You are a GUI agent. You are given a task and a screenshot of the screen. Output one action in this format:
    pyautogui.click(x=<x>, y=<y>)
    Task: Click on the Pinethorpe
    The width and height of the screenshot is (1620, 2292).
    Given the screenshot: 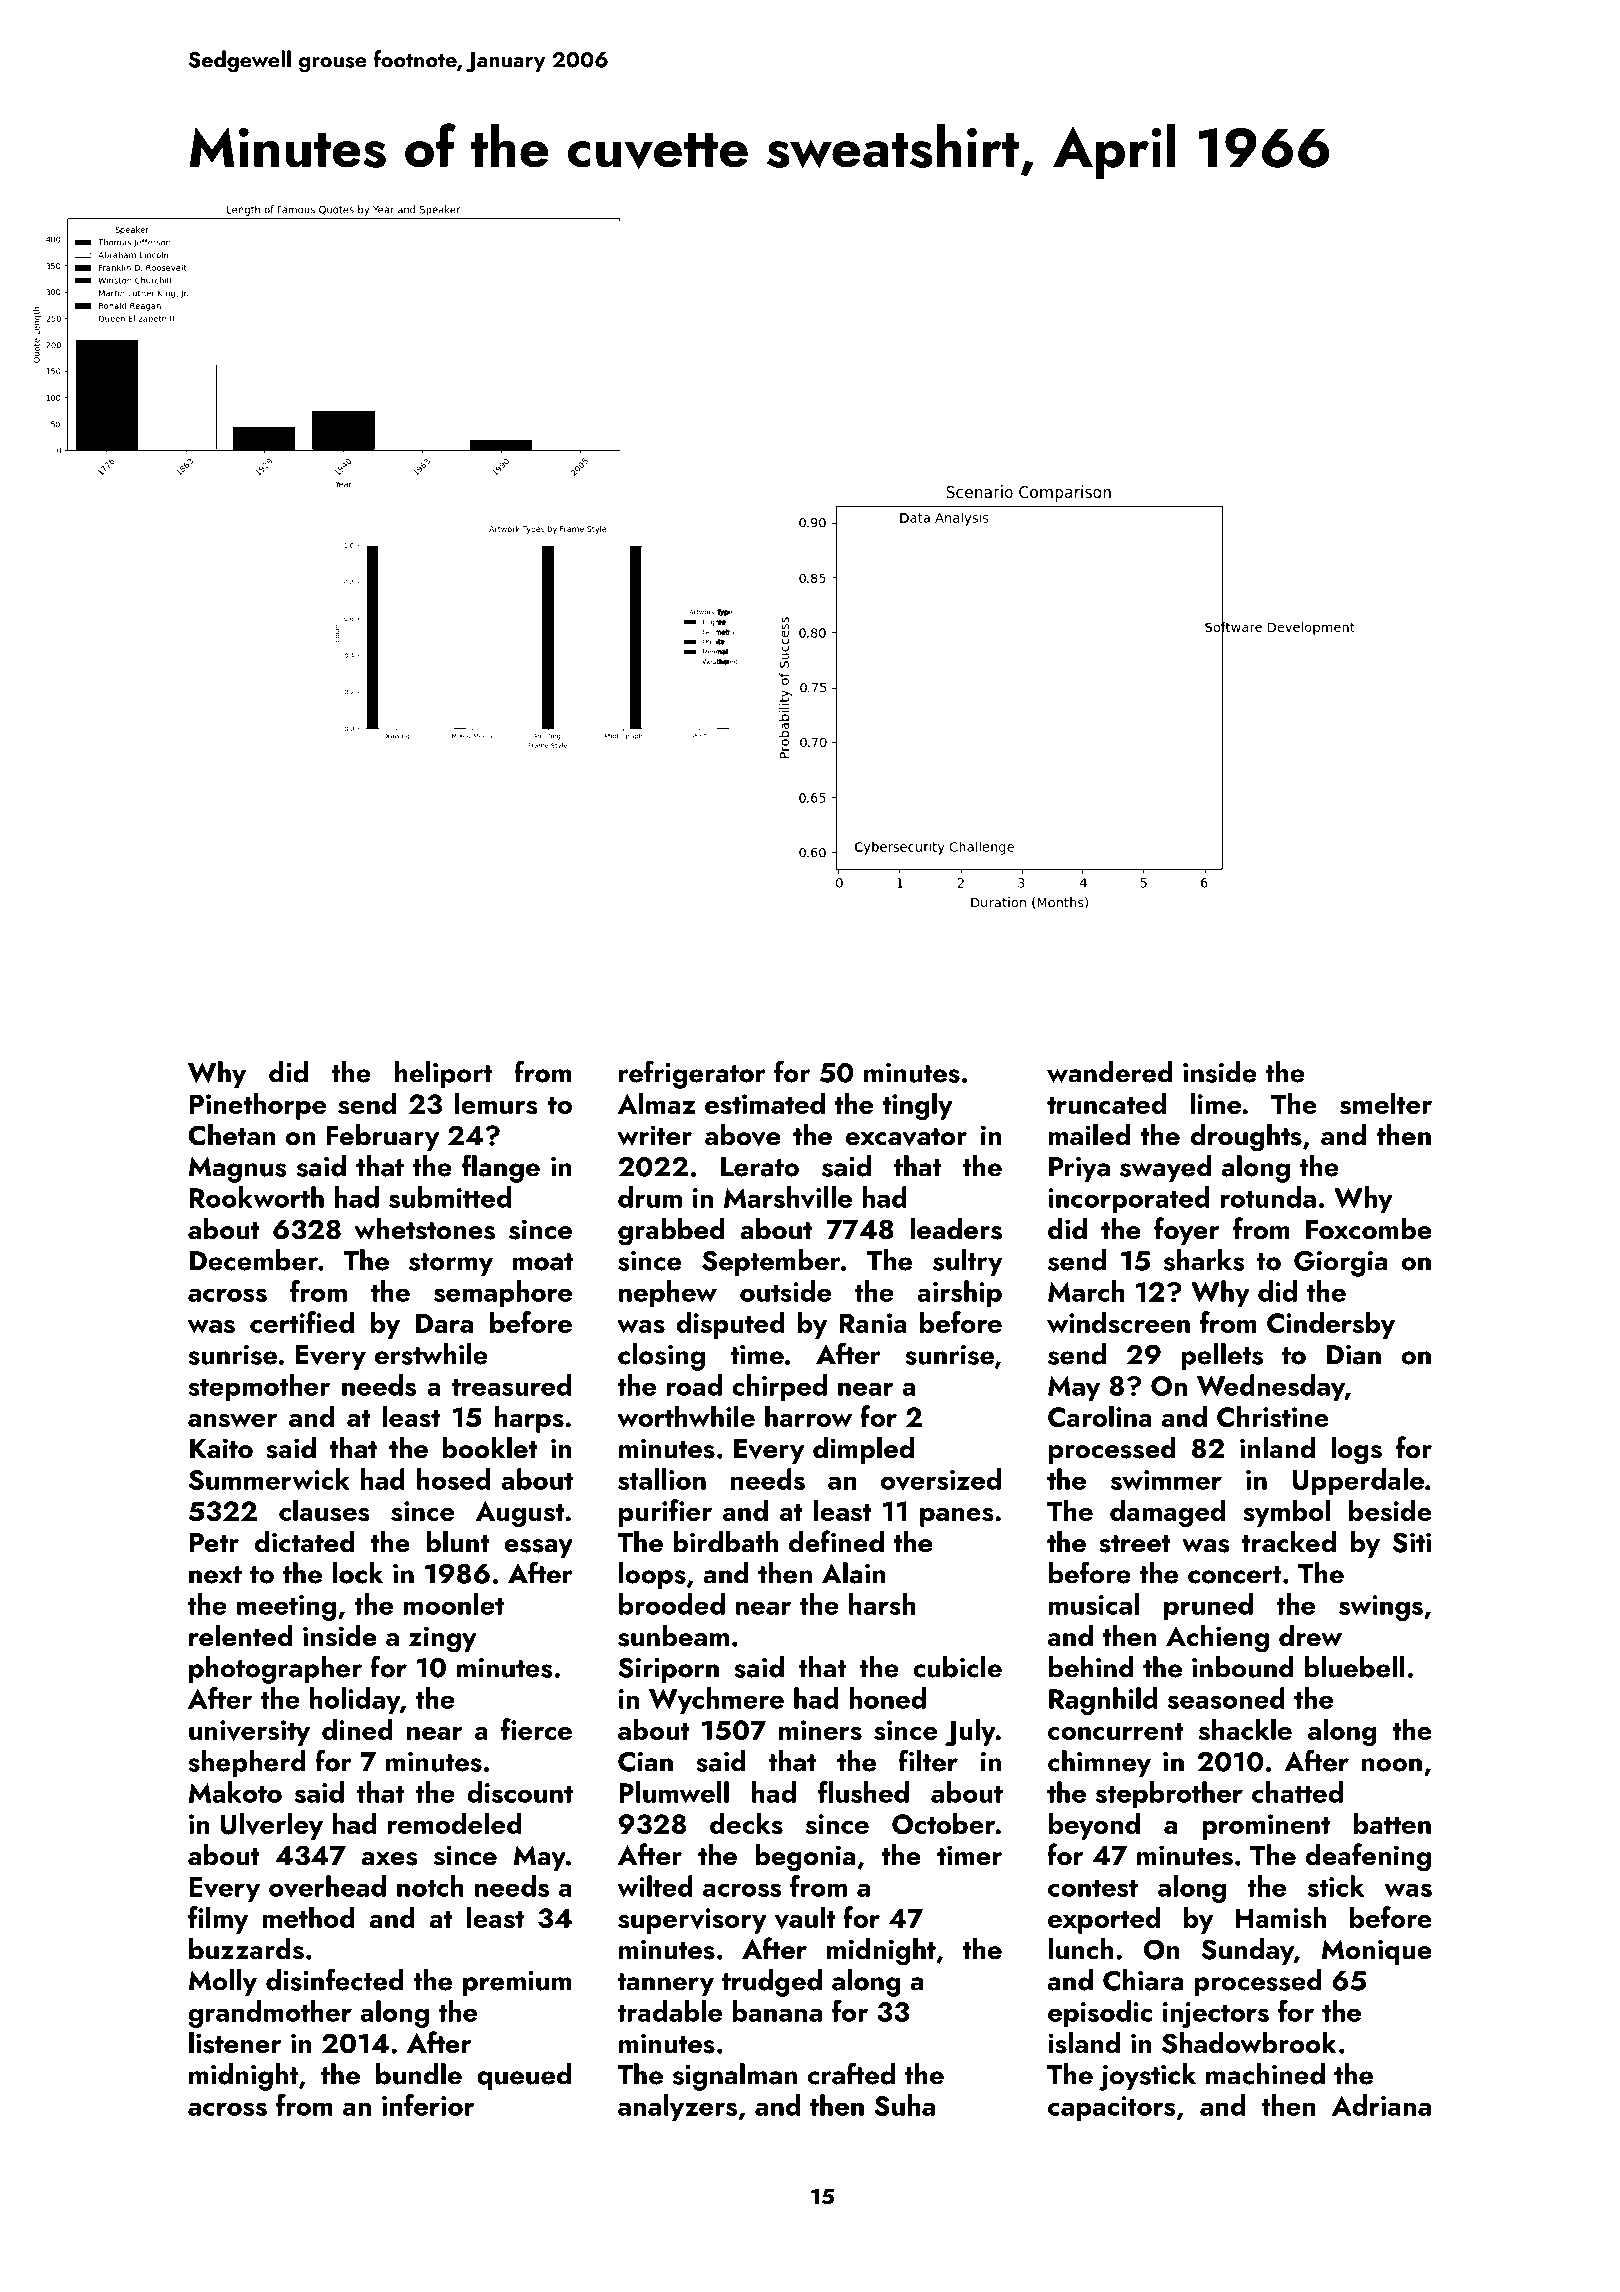 What is the action you would take?
    pyautogui.click(x=258, y=1106)
